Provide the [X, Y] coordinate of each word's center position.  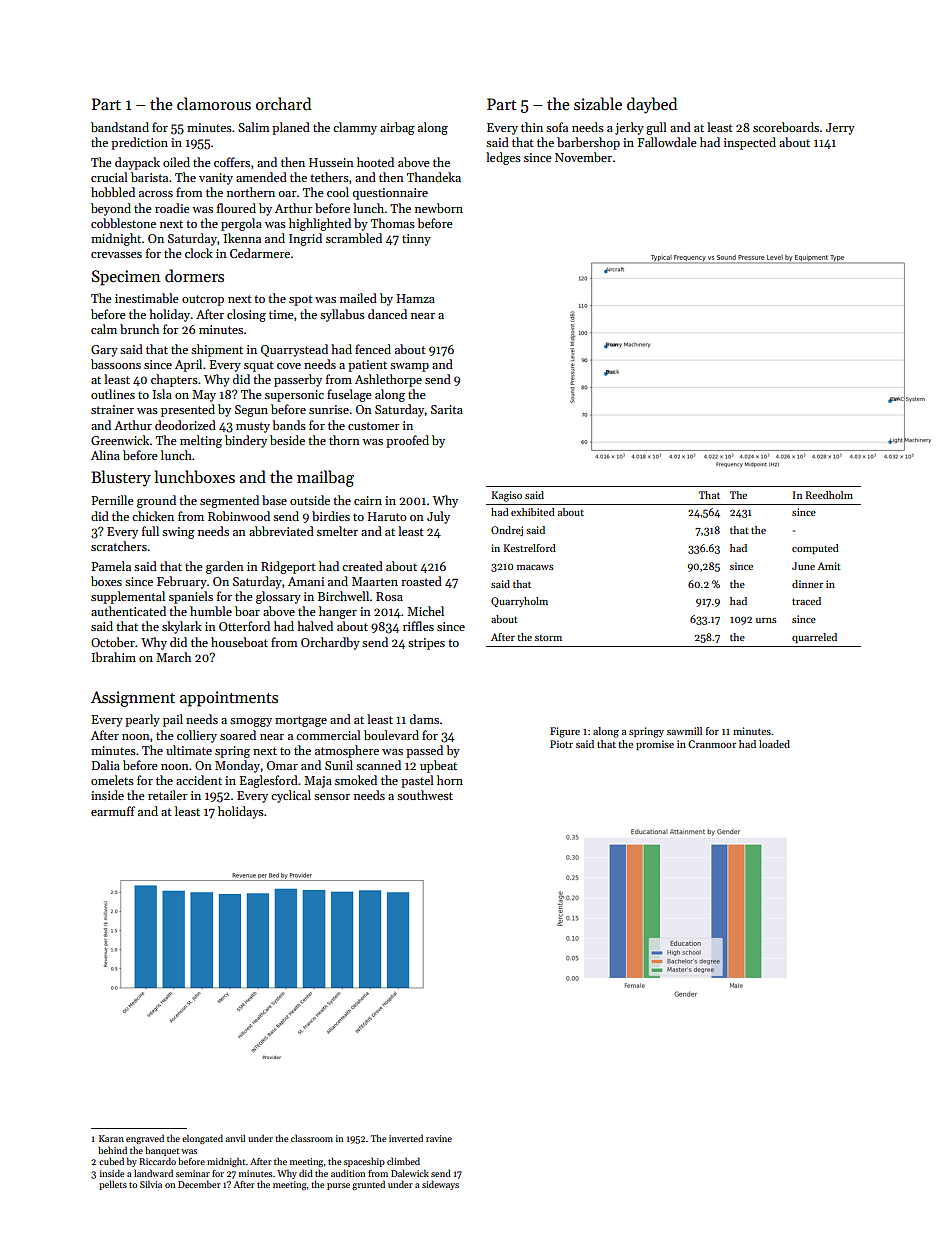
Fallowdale [667, 142]
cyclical [291, 796]
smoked [356, 780]
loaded [774, 744]
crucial [109, 177]
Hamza [416, 298]
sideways [440, 1185]
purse [338, 1186]
